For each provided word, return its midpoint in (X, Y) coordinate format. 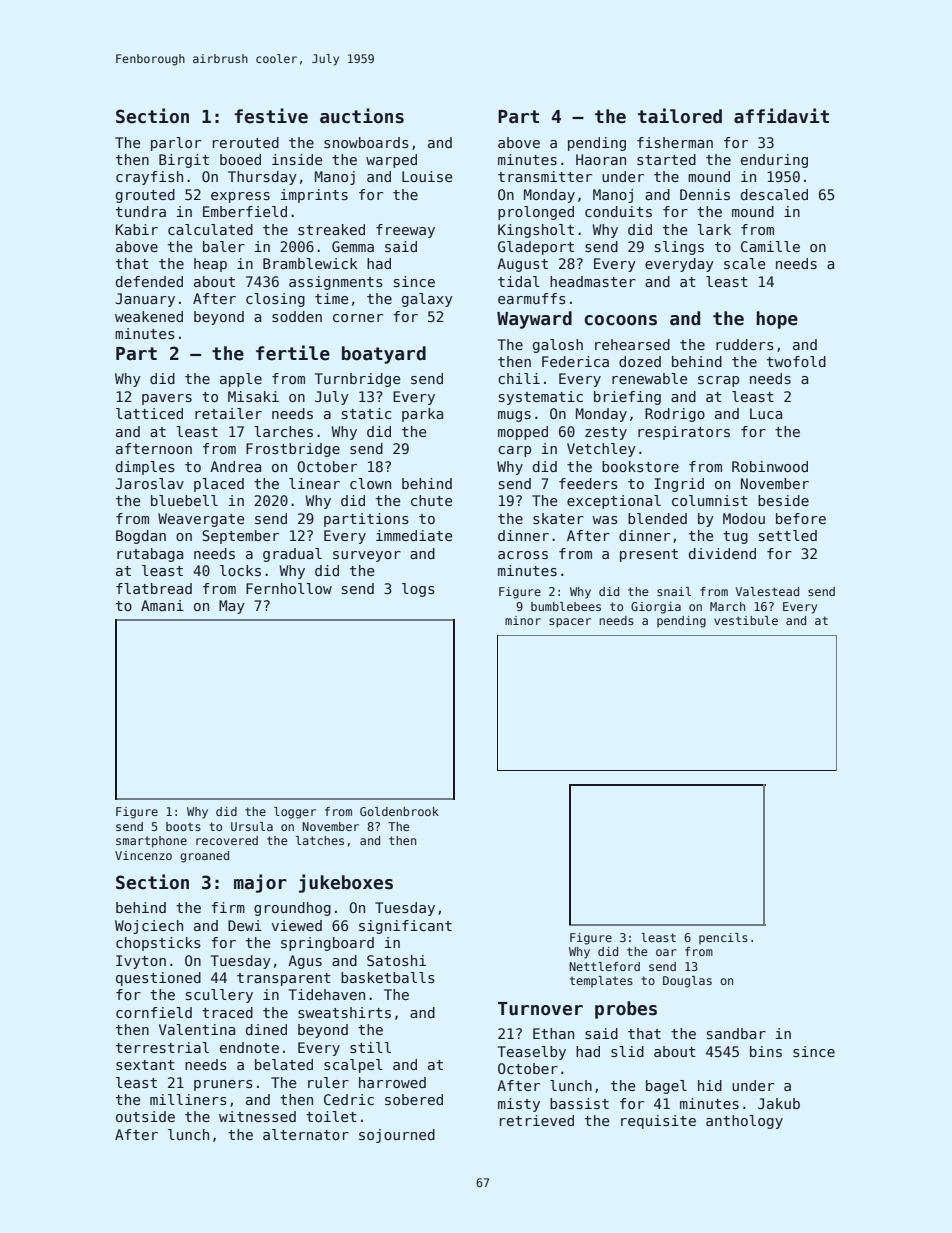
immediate (414, 535)
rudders (745, 344)
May (232, 607)
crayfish (149, 178)
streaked (331, 229)
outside (145, 1116)
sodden (297, 316)
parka (422, 415)
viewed (297, 925)
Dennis (705, 194)
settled (788, 535)
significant (405, 927)
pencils (723, 939)
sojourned (397, 1136)
